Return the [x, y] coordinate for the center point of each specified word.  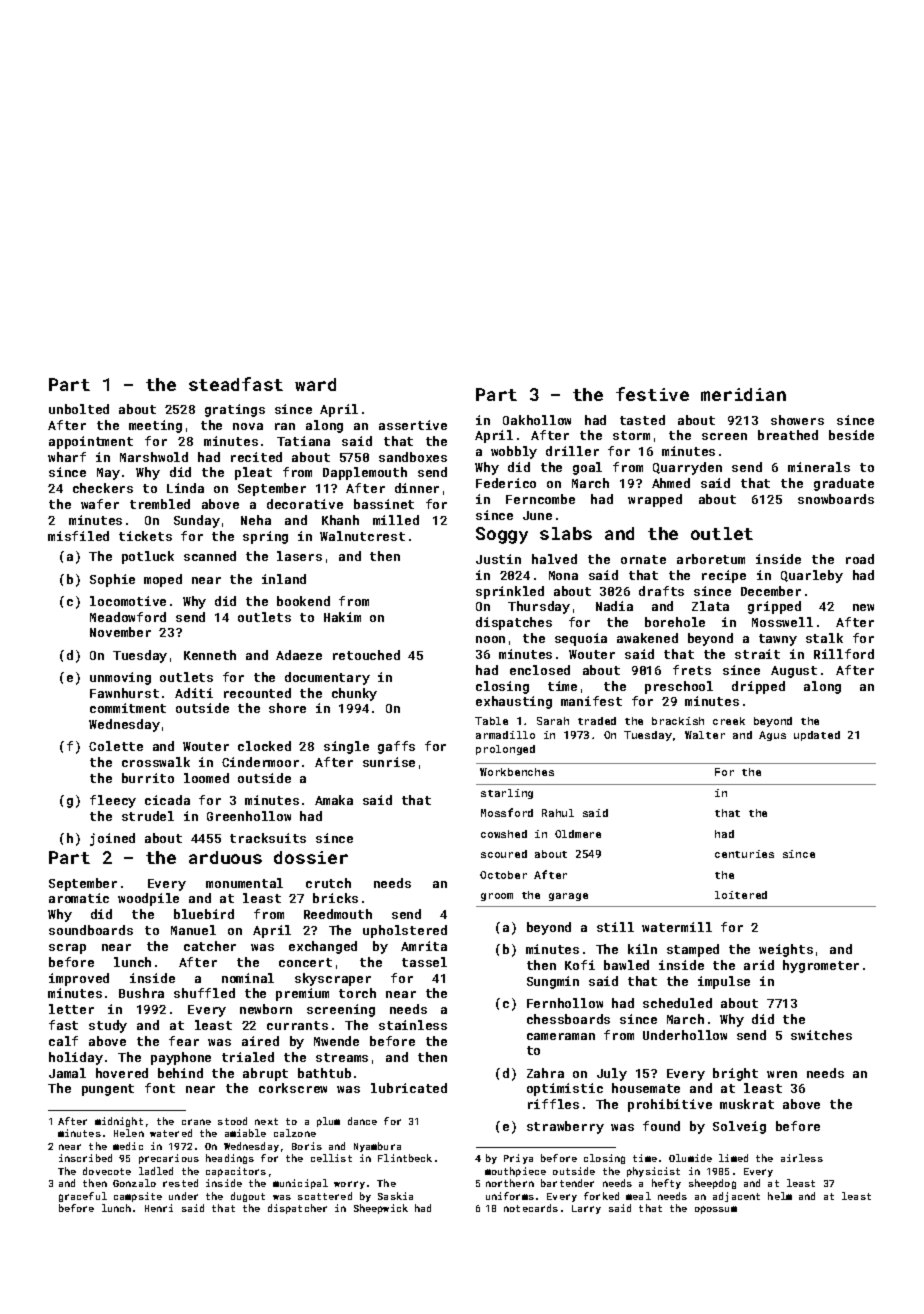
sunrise [389, 762]
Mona [563, 575]
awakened [647, 638]
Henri [159, 1208]
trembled [160, 504]
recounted [257, 693]
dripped [758, 687]
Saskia [395, 1196]
